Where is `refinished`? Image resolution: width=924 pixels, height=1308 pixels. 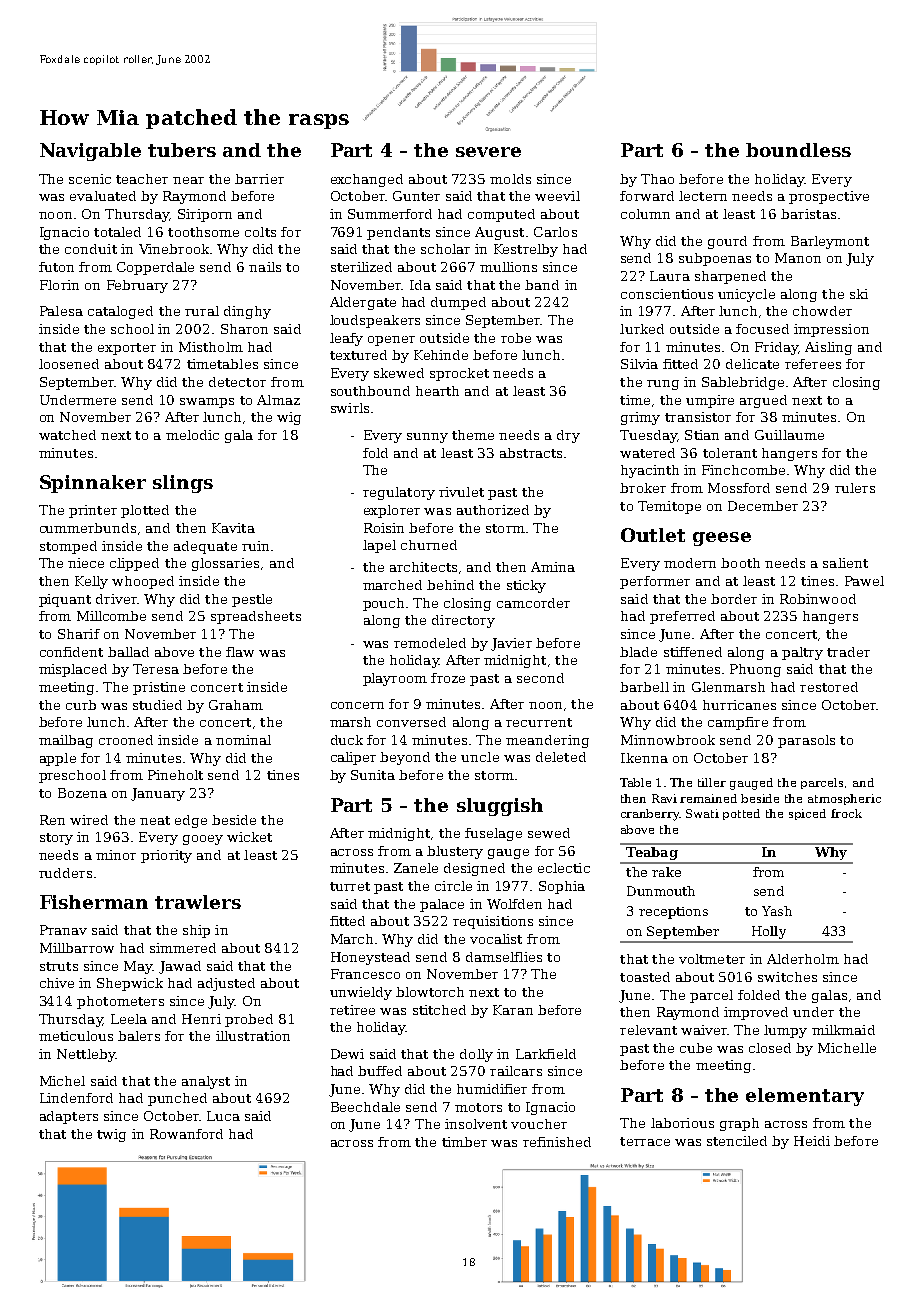 refinished is located at coordinates (557, 1142).
